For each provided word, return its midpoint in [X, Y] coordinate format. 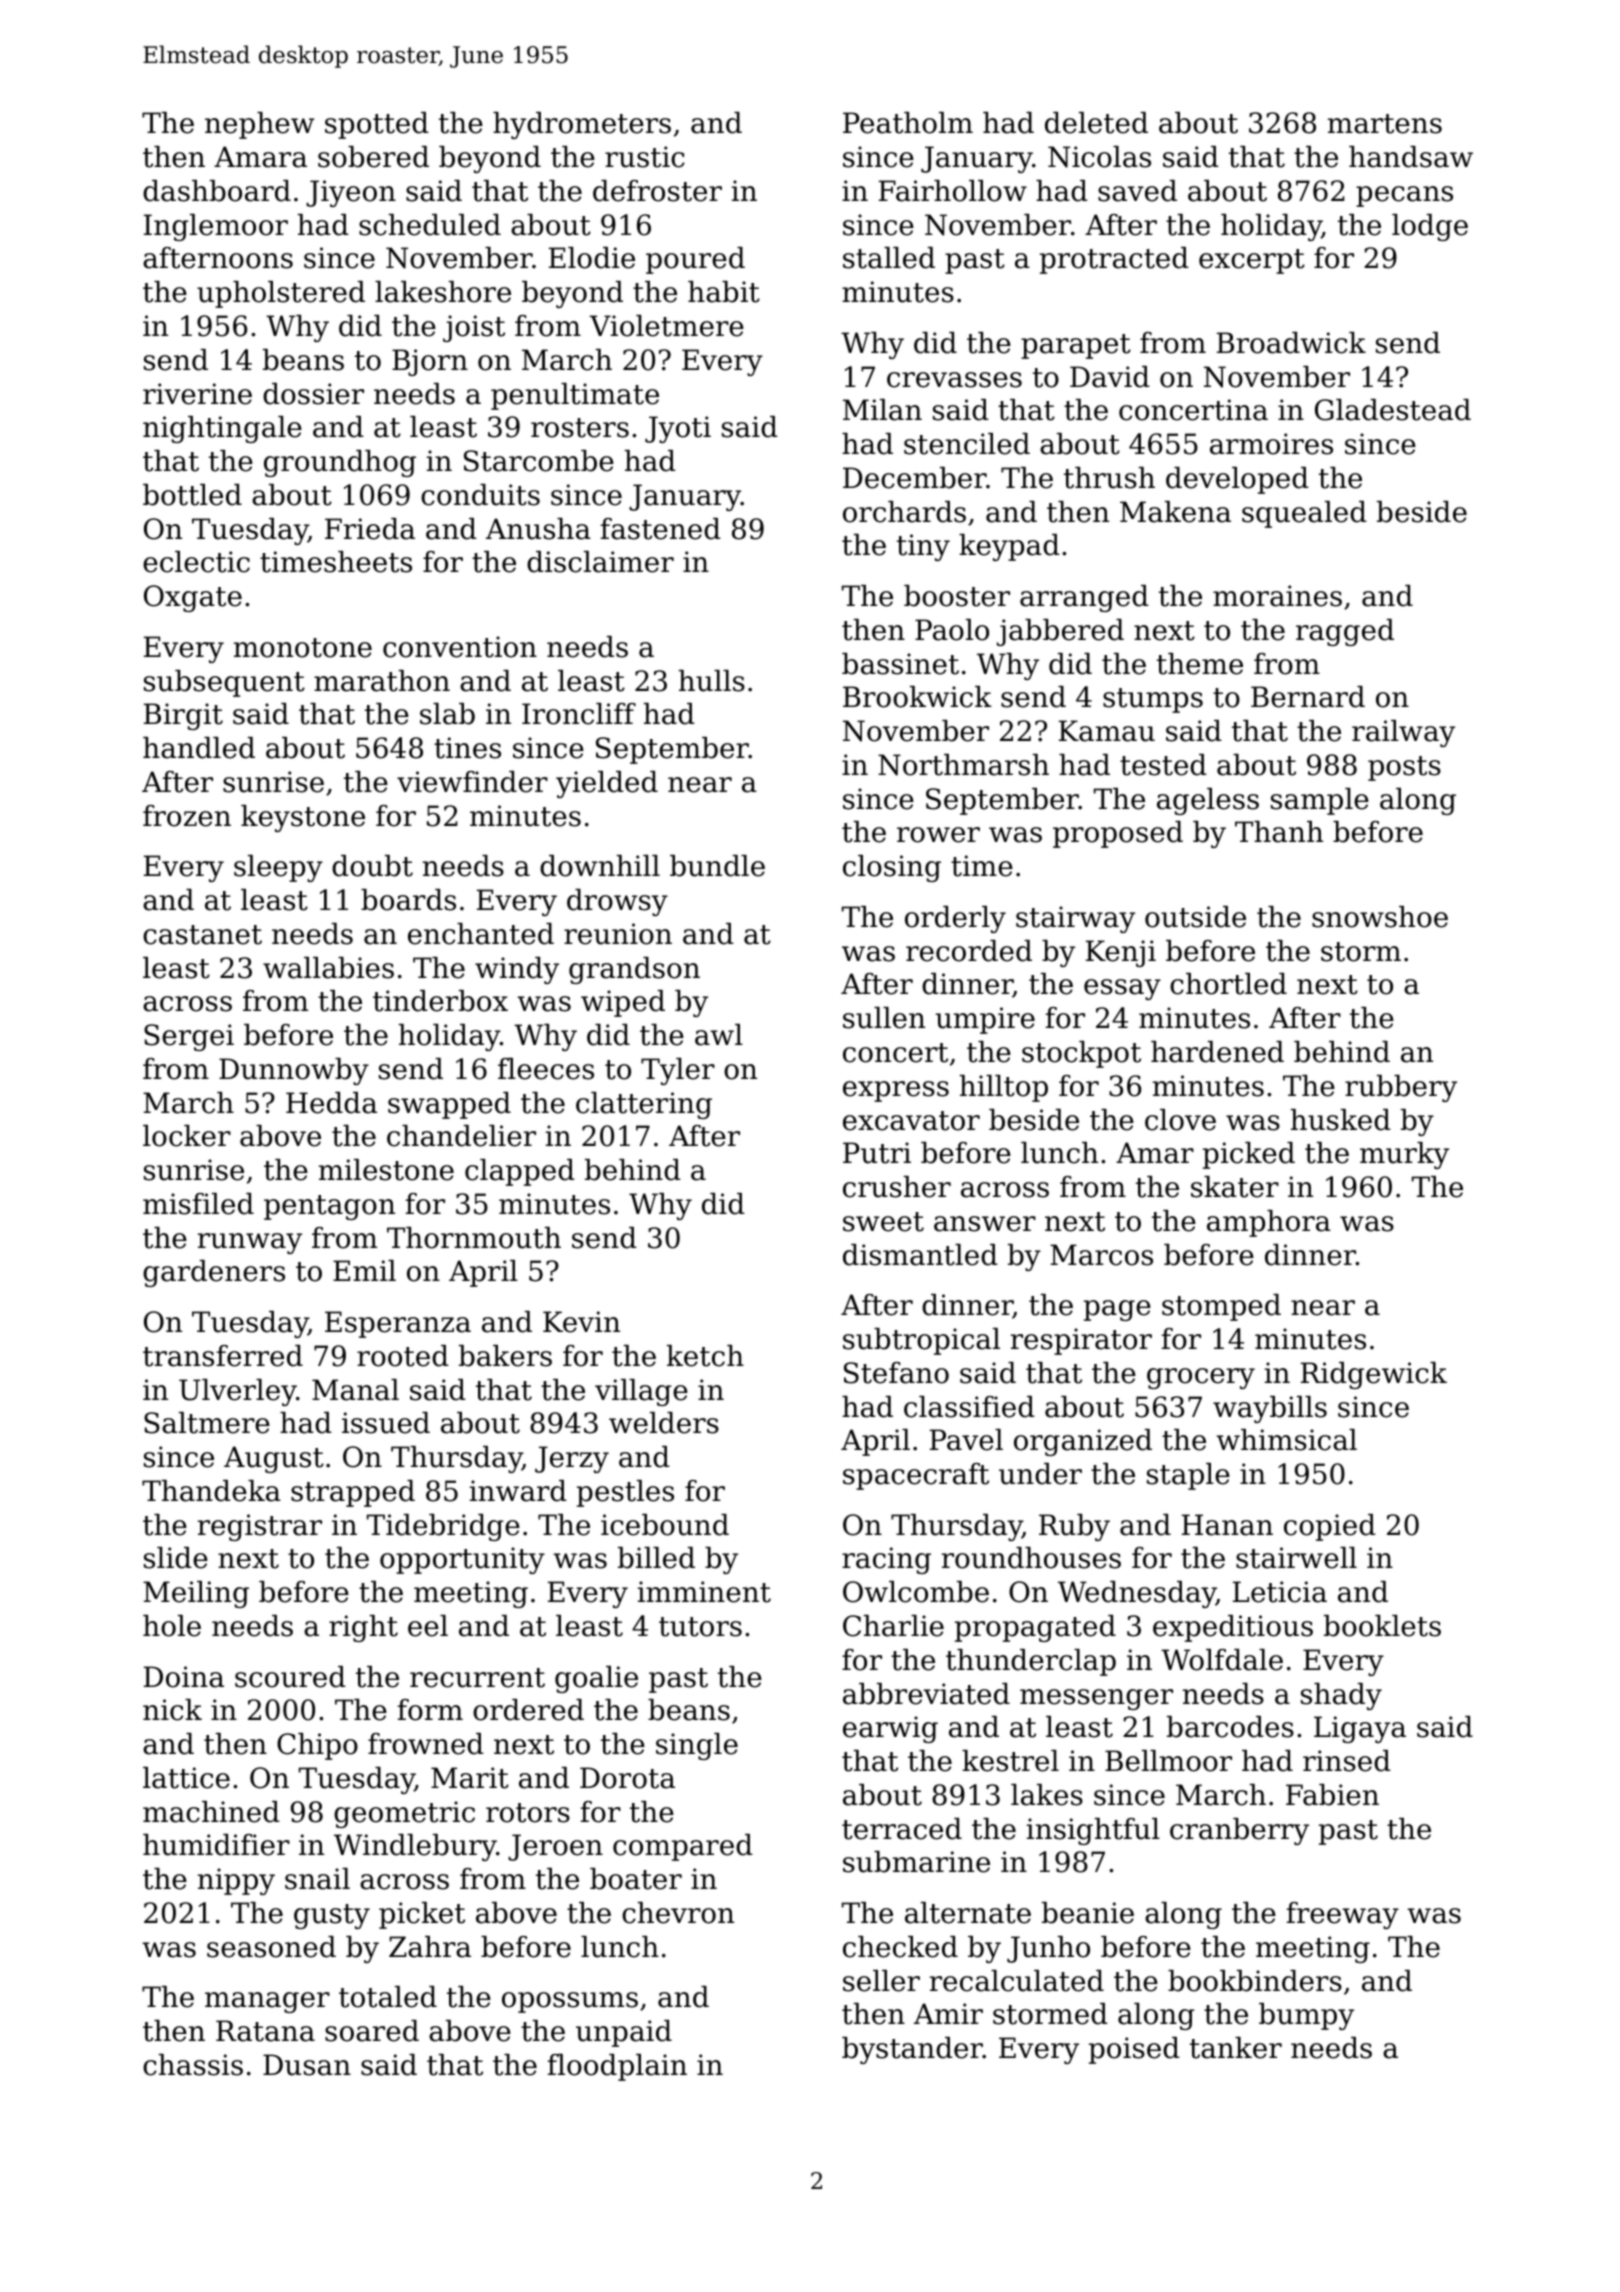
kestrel [1010, 1761]
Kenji [1121, 953]
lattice [186, 1778]
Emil [364, 1270]
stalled [889, 258]
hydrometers [582, 125]
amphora [1269, 1223]
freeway [1343, 1915]
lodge [1430, 227]
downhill [600, 866]
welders [664, 1423]
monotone [303, 648]
